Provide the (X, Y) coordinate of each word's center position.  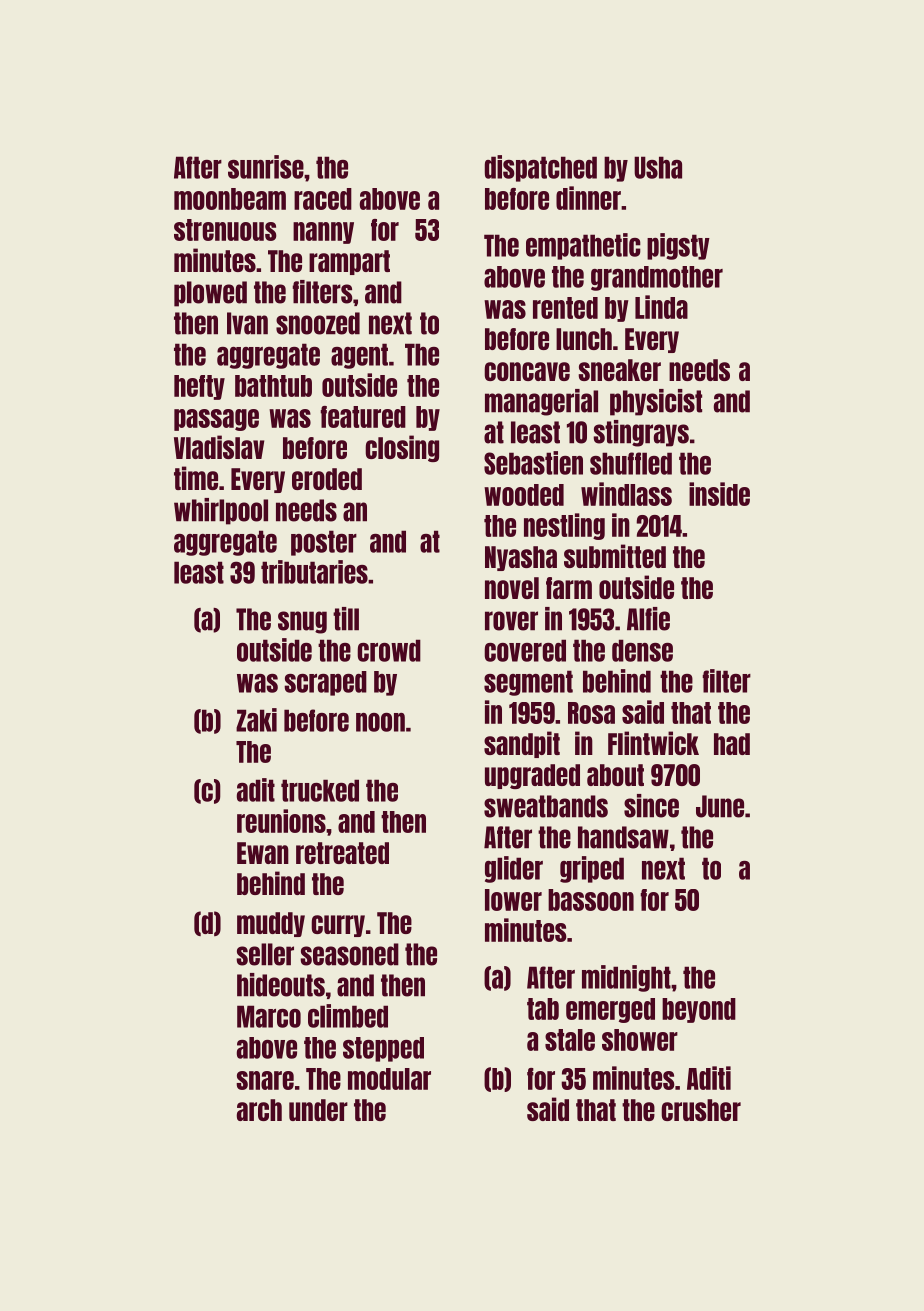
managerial (541, 402)
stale (570, 1040)
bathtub (273, 386)
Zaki (256, 720)
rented (565, 308)
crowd (389, 650)
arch (259, 1110)
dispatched (541, 168)
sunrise (266, 167)
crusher (701, 1110)
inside (719, 494)
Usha (658, 167)
